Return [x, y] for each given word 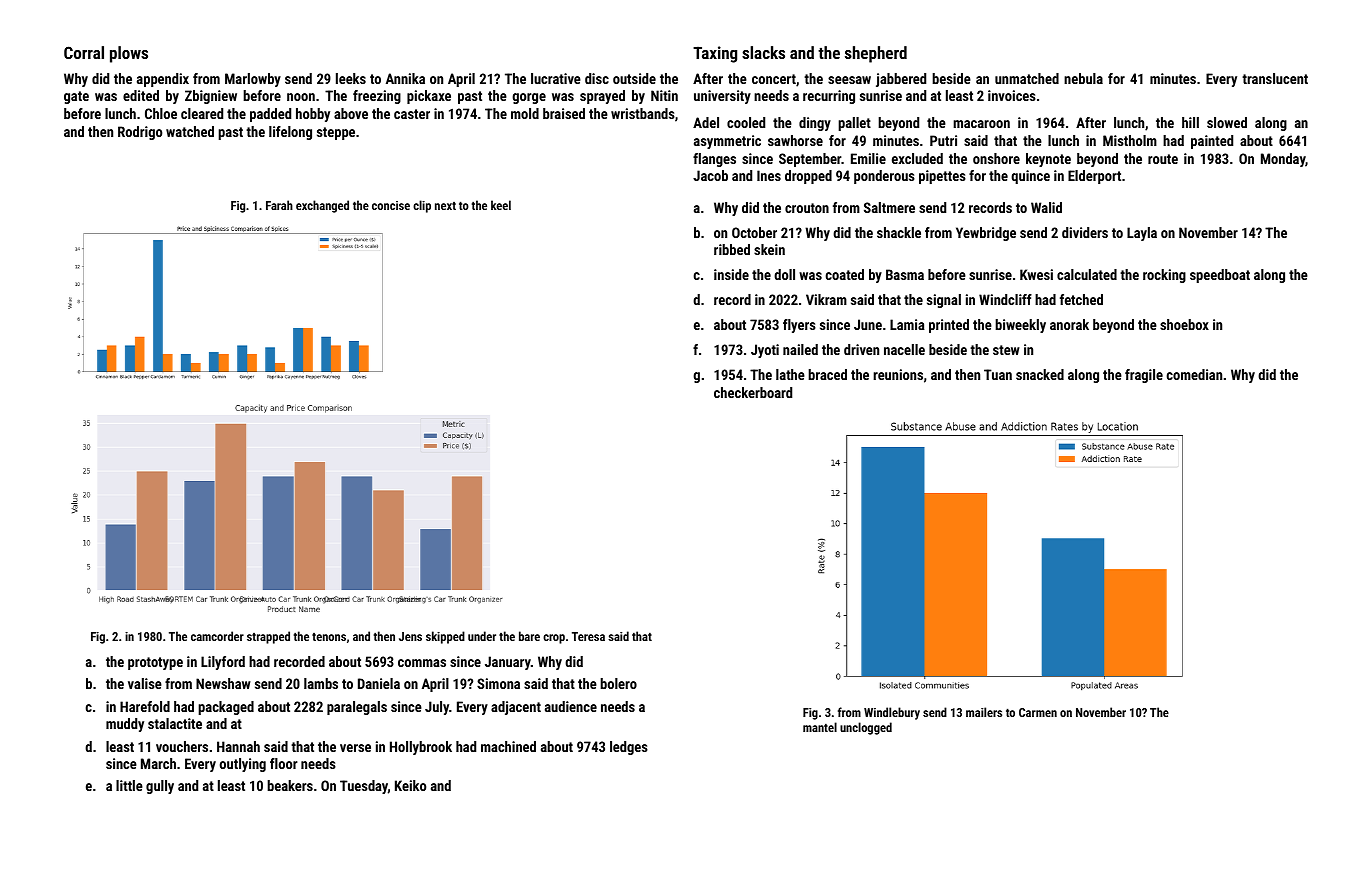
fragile [1144, 376]
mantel [820, 727]
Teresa [588, 636]
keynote [1048, 160]
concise [391, 205]
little [129, 785]
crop [554, 639]
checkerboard [753, 392]
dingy [815, 124]
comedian [1194, 374]
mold [525, 113]
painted [1212, 142]
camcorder [217, 636]
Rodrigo [140, 133]
